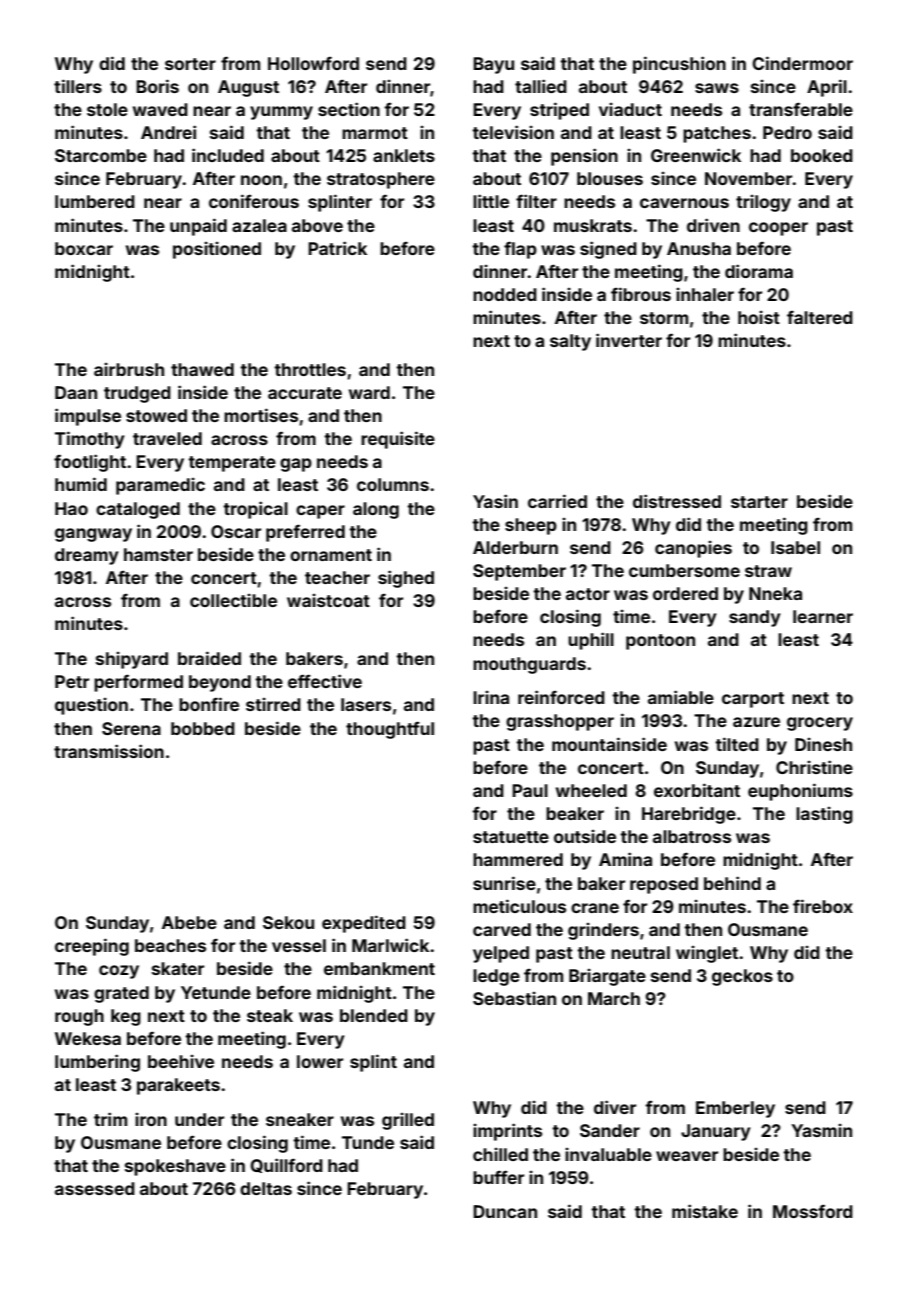 The width and height of the screenshot is (908, 1316). What do you see at coordinates (190, 64) in the screenshot?
I see `sorter` at bounding box center [190, 64].
